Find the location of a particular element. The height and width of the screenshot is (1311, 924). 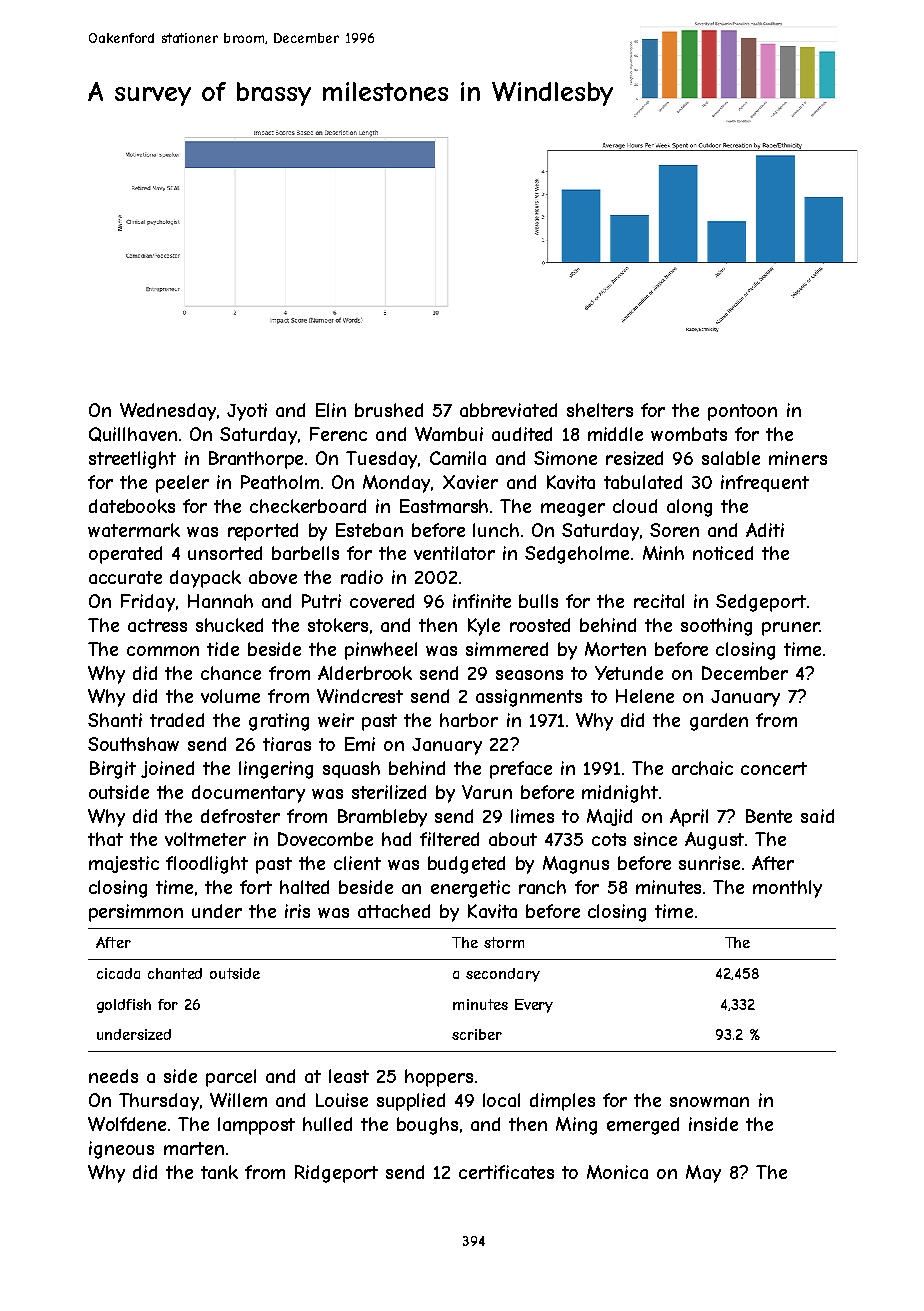

pontoon is located at coordinates (742, 412).
